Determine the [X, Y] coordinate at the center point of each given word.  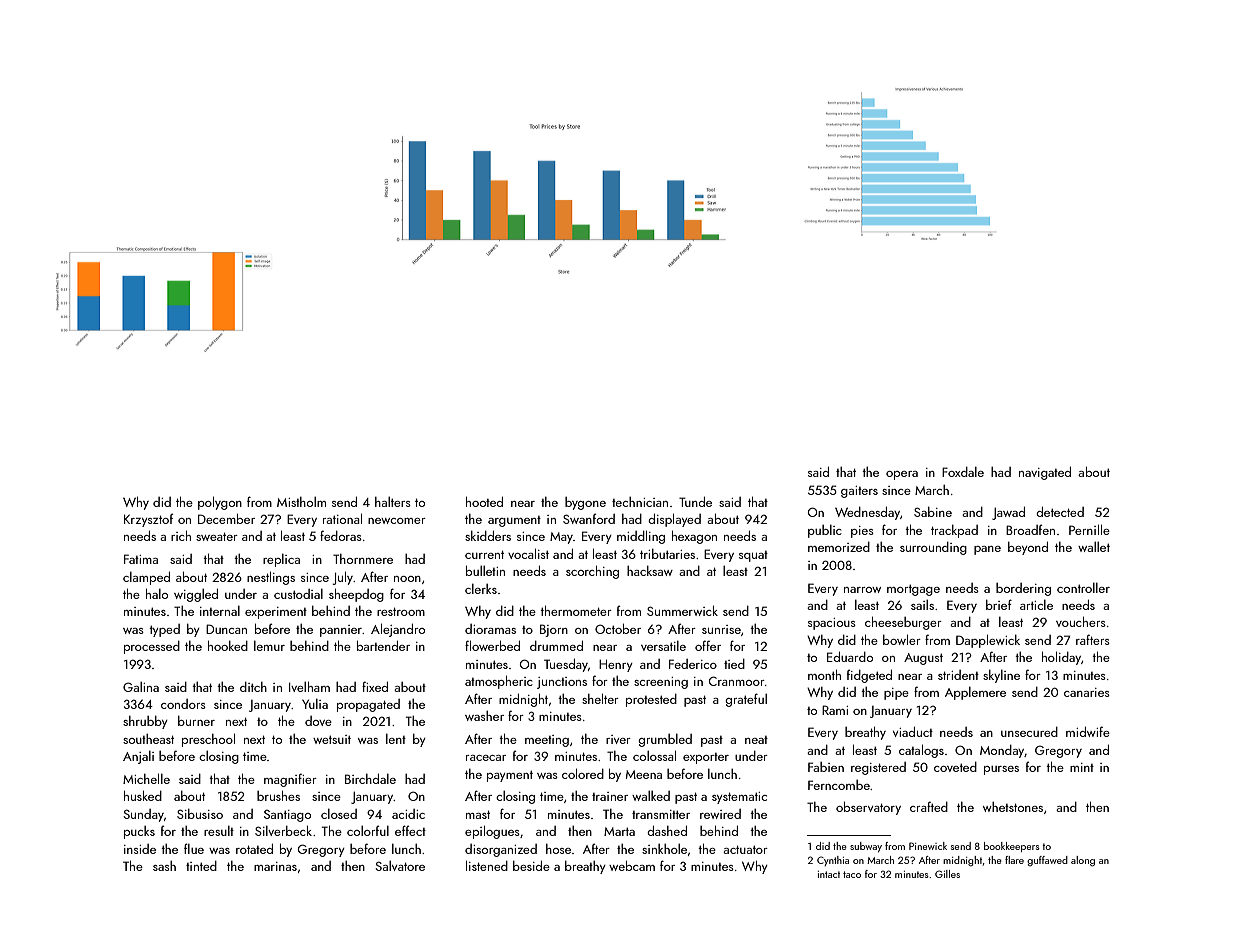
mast [478, 814]
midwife [1088, 731]
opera [902, 475]
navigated [1045, 473]
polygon [220, 503]
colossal [654, 755]
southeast [148, 739]
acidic [408, 814]
